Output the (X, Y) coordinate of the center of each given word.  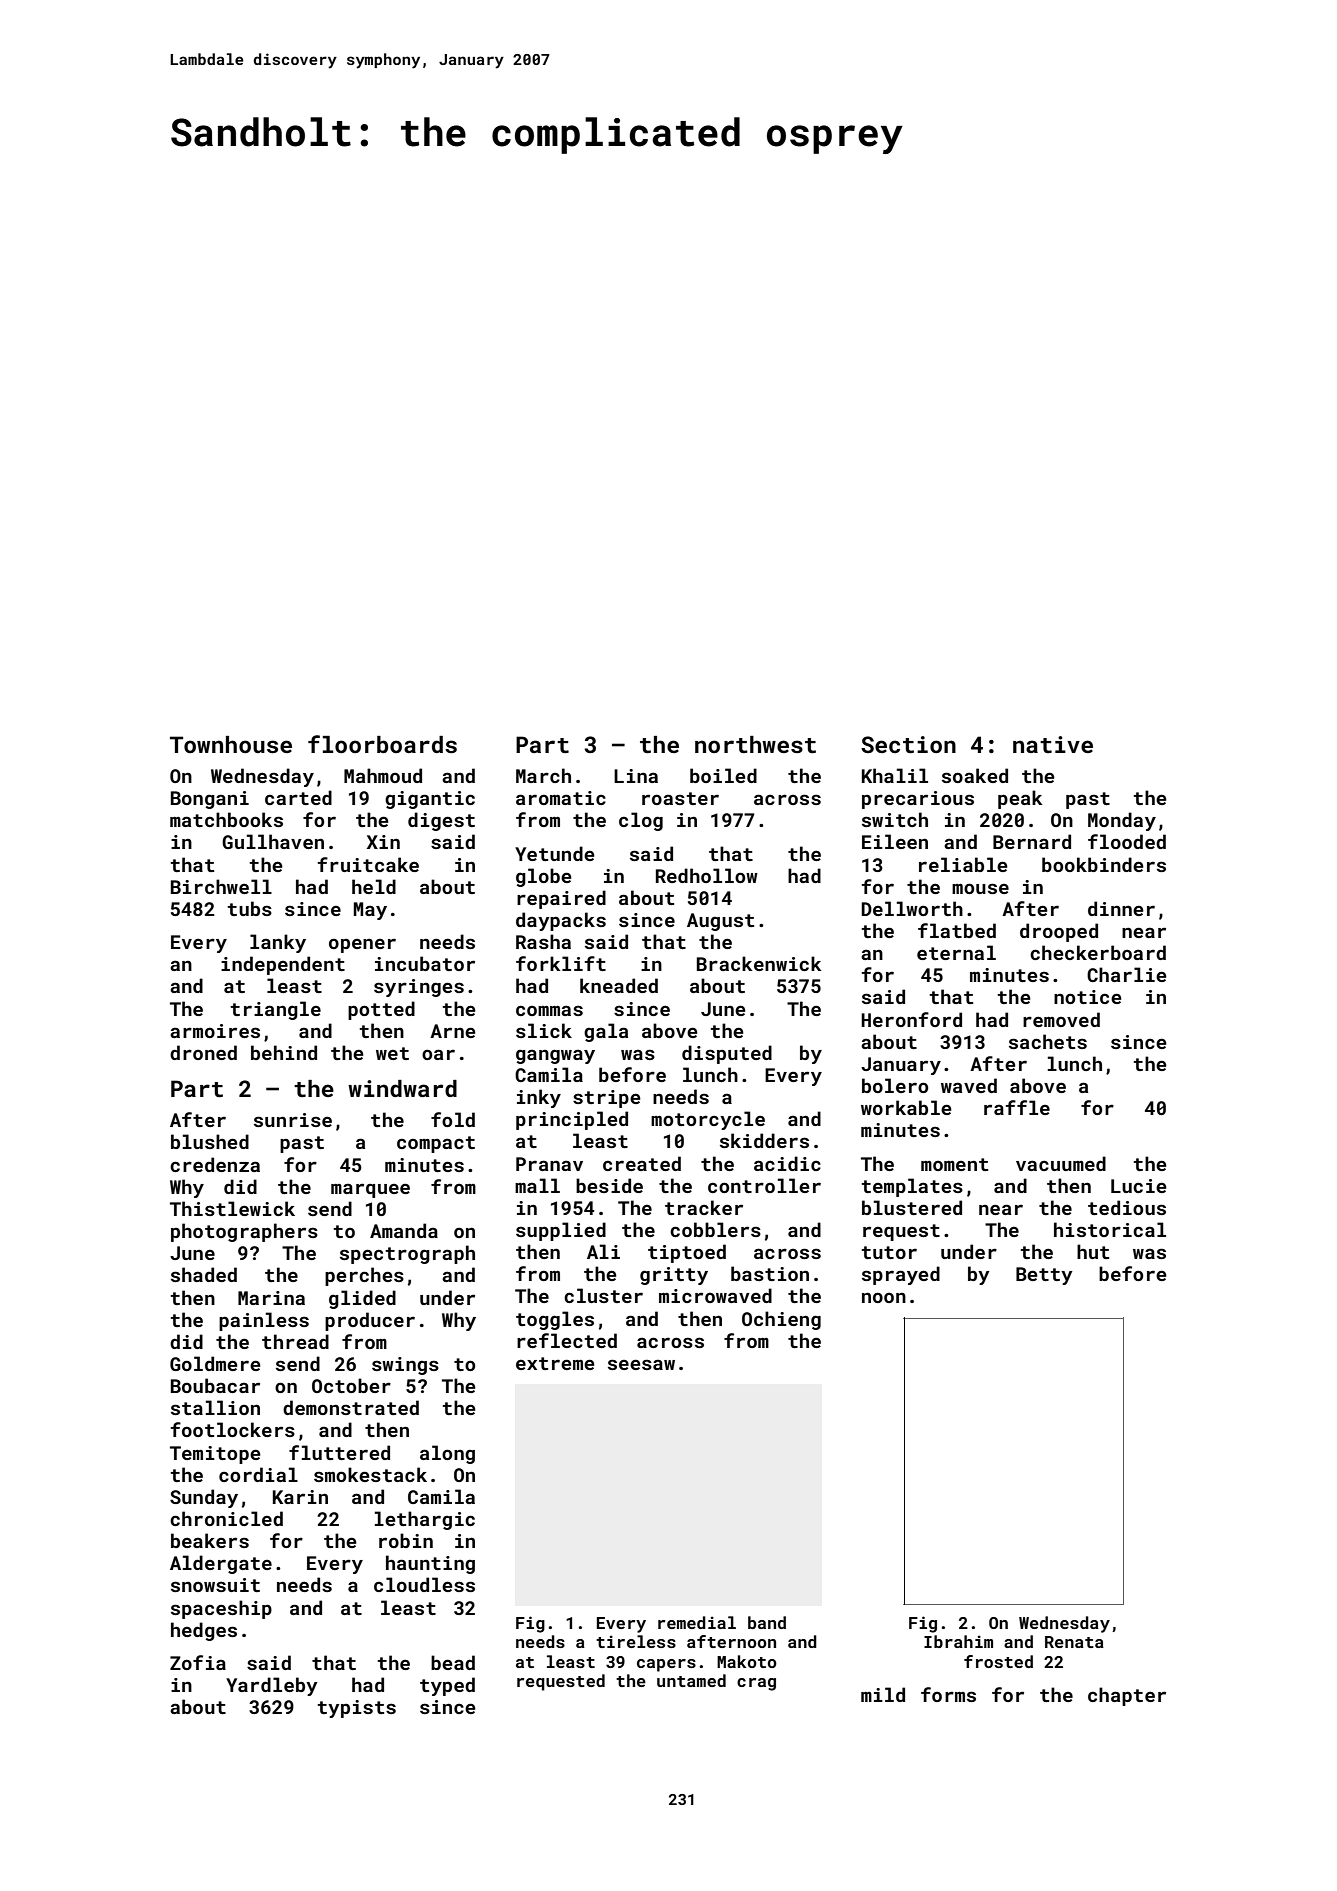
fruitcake (368, 864)
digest (441, 821)
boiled (723, 775)
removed (1061, 1019)
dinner (1121, 908)
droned (203, 1052)
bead (453, 1662)
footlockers (233, 1429)
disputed (727, 1054)
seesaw (641, 1364)
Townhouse (231, 744)
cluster (603, 1295)
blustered (912, 1207)
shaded (204, 1274)
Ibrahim (958, 1641)
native (1053, 744)
